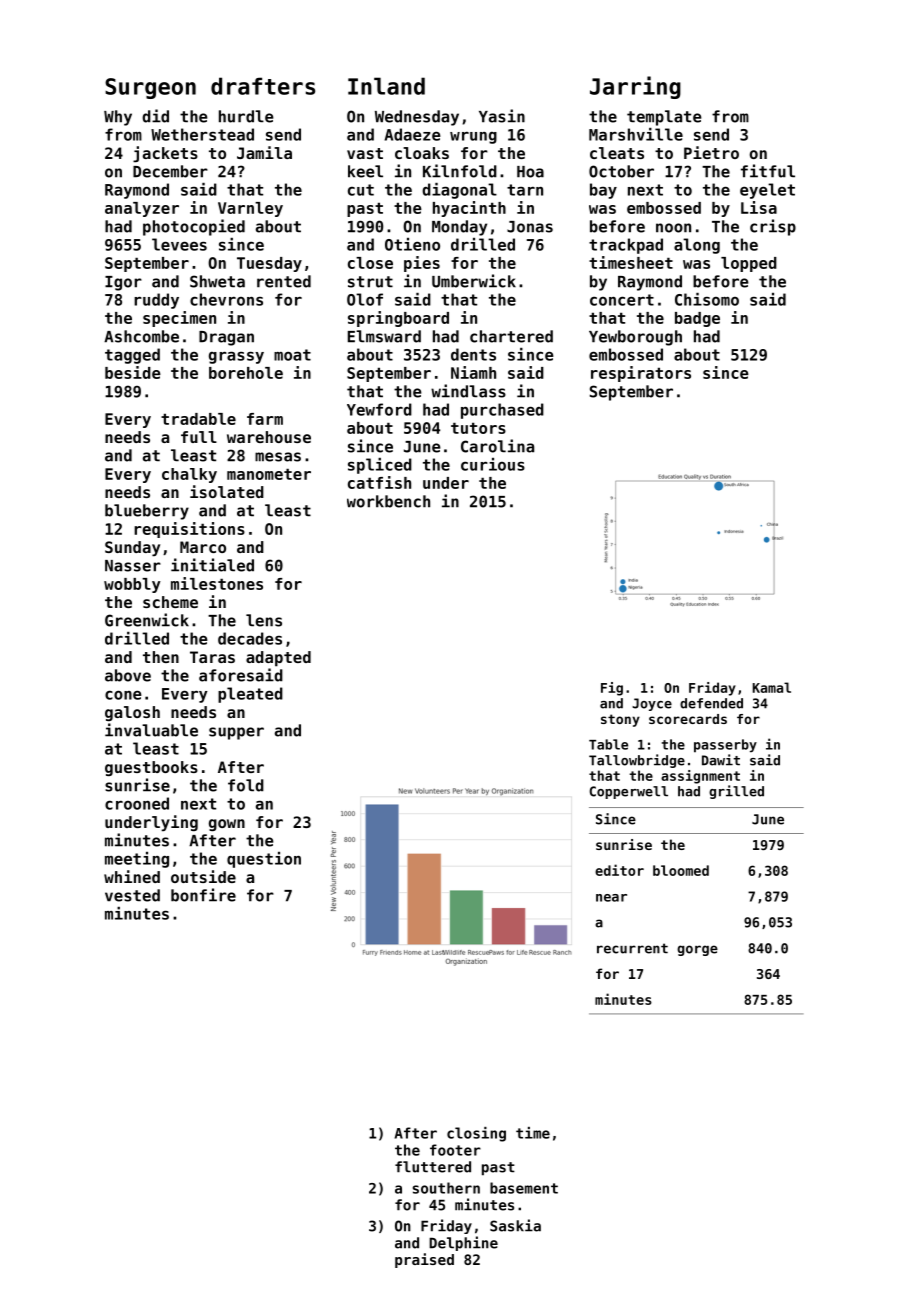 This screenshot has width=908, height=1316. Describe the element at coordinates (478, 428) in the screenshot. I see `tutors` at that location.
